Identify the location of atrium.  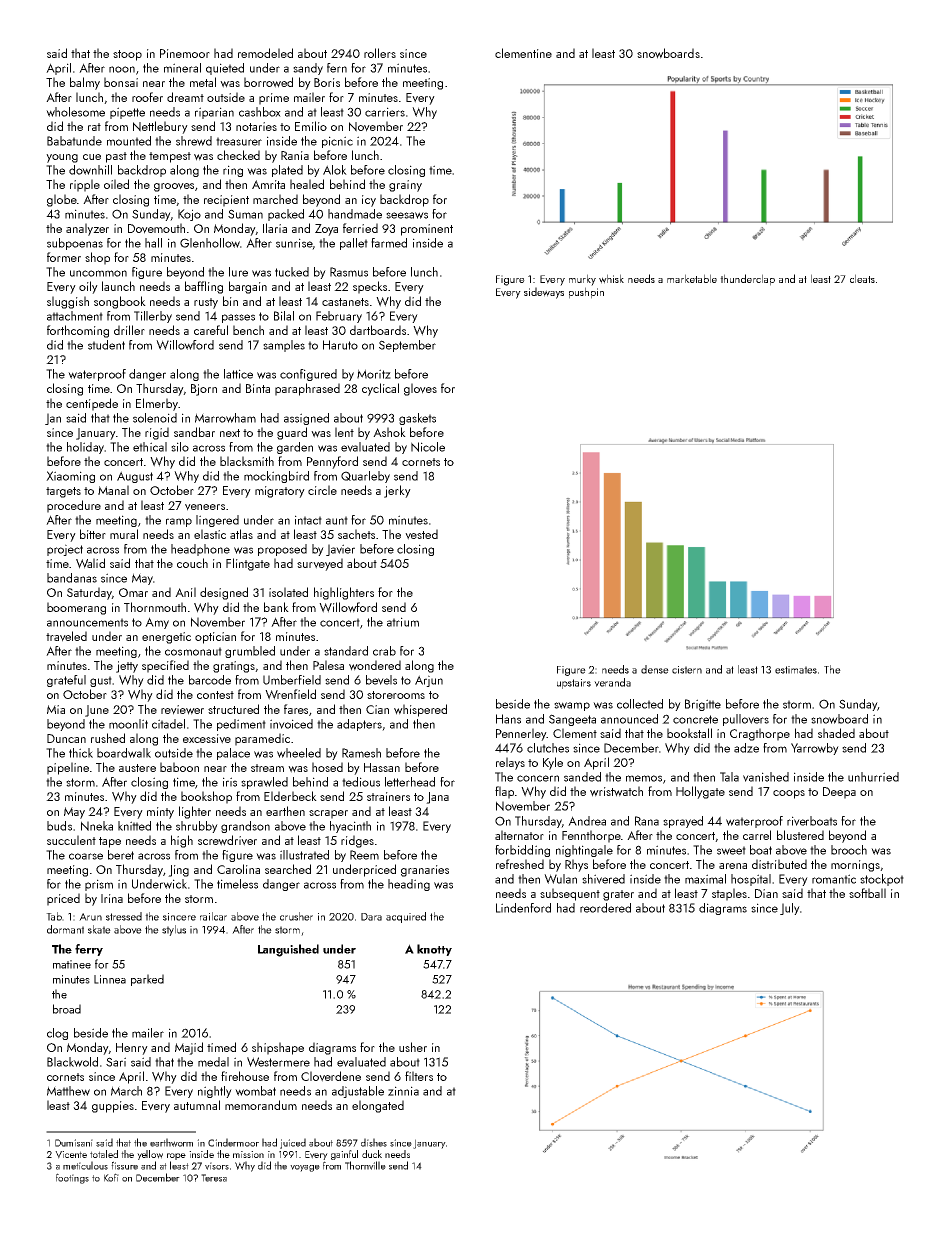
(403, 622).
